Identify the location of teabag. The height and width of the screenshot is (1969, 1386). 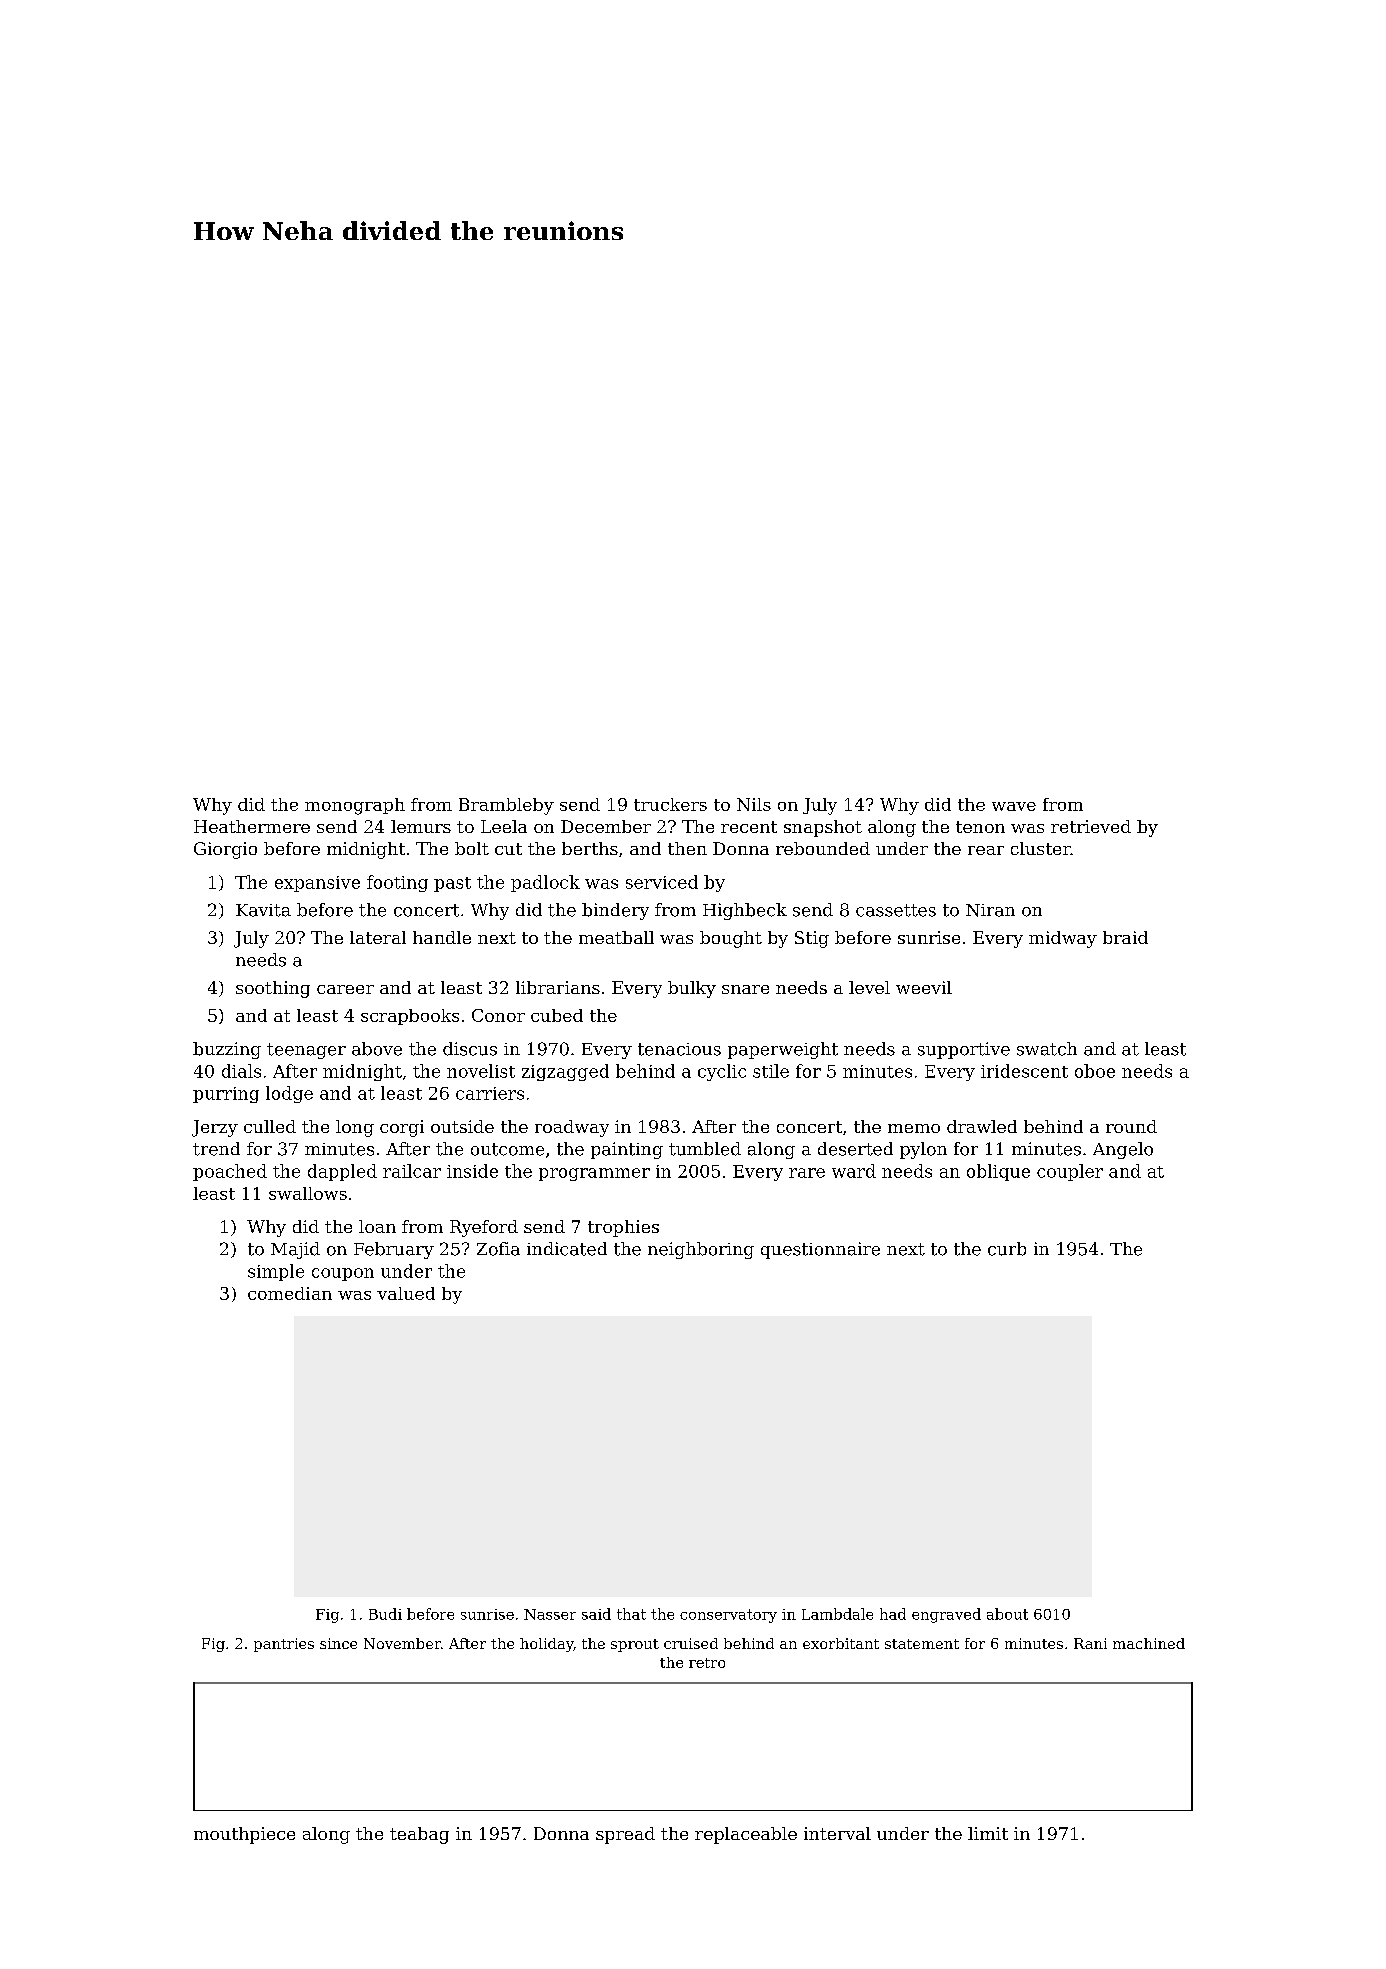
(419, 1835).
